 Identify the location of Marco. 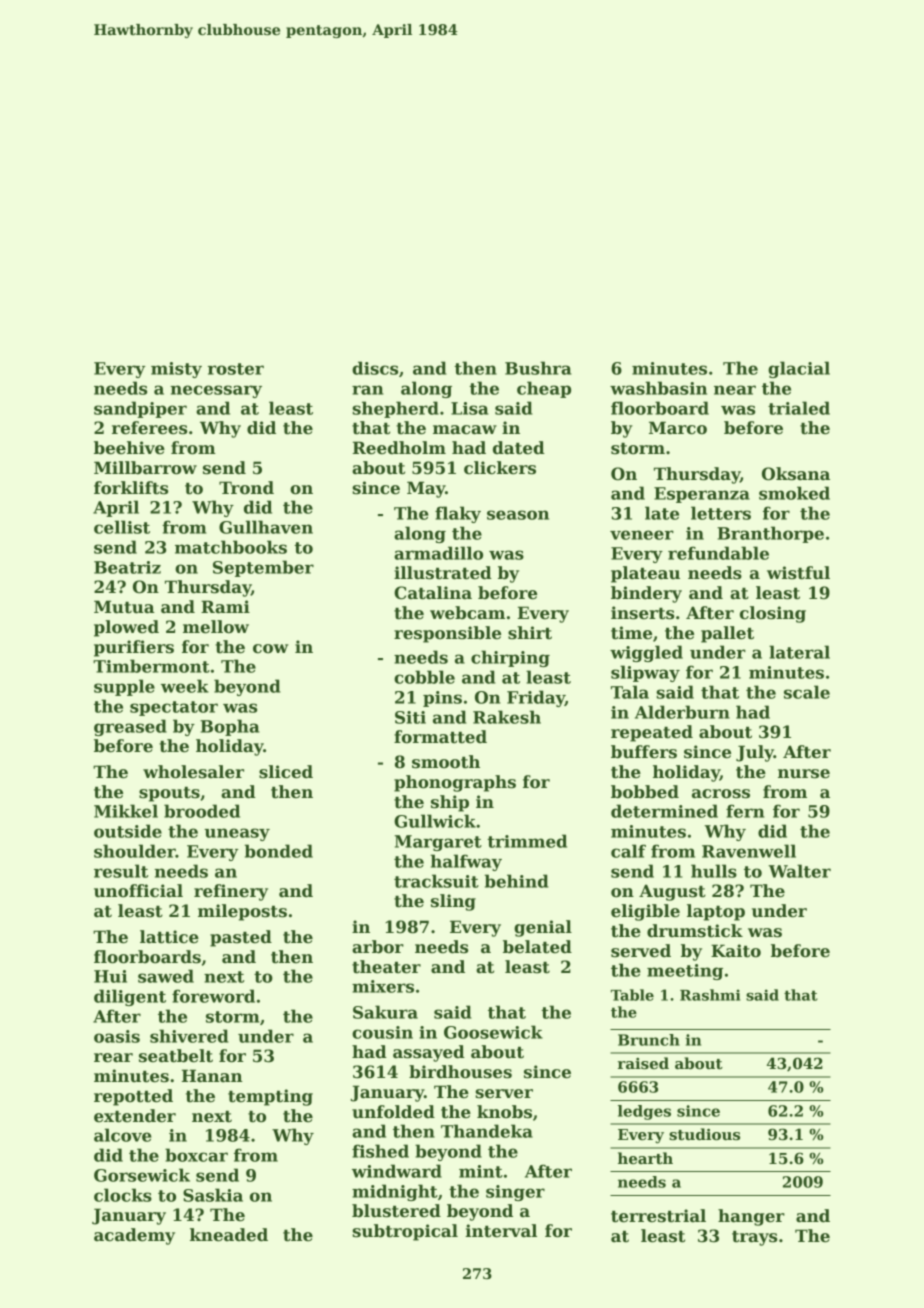
(678, 428).
